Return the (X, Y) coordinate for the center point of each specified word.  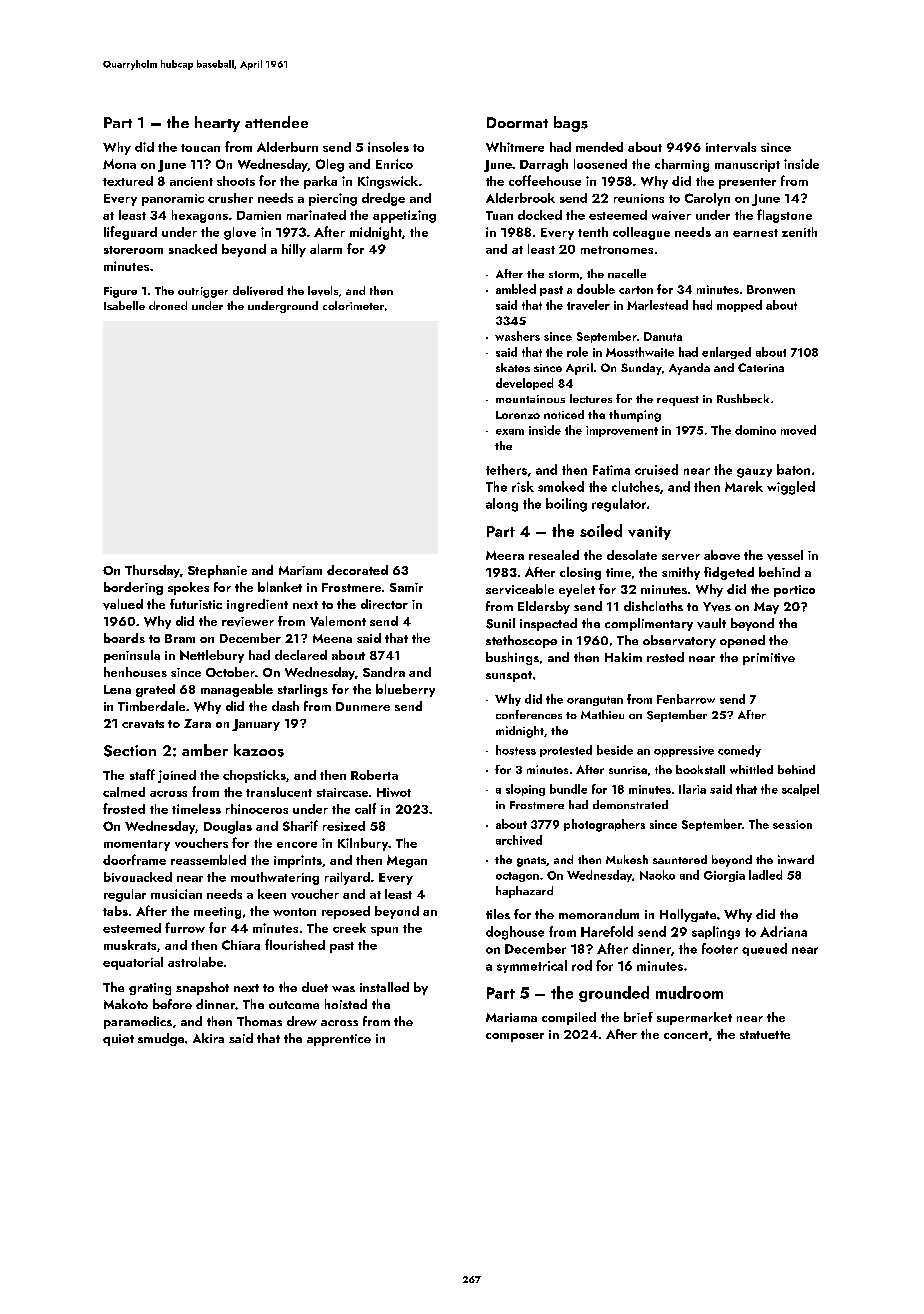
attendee (276, 122)
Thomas (259, 1021)
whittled (751, 769)
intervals (731, 147)
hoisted (346, 1004)
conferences (529, 714)
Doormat (517, 122)
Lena (117, 689)
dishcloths (653, 606)
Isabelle (124, 305)
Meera (505, 555)
